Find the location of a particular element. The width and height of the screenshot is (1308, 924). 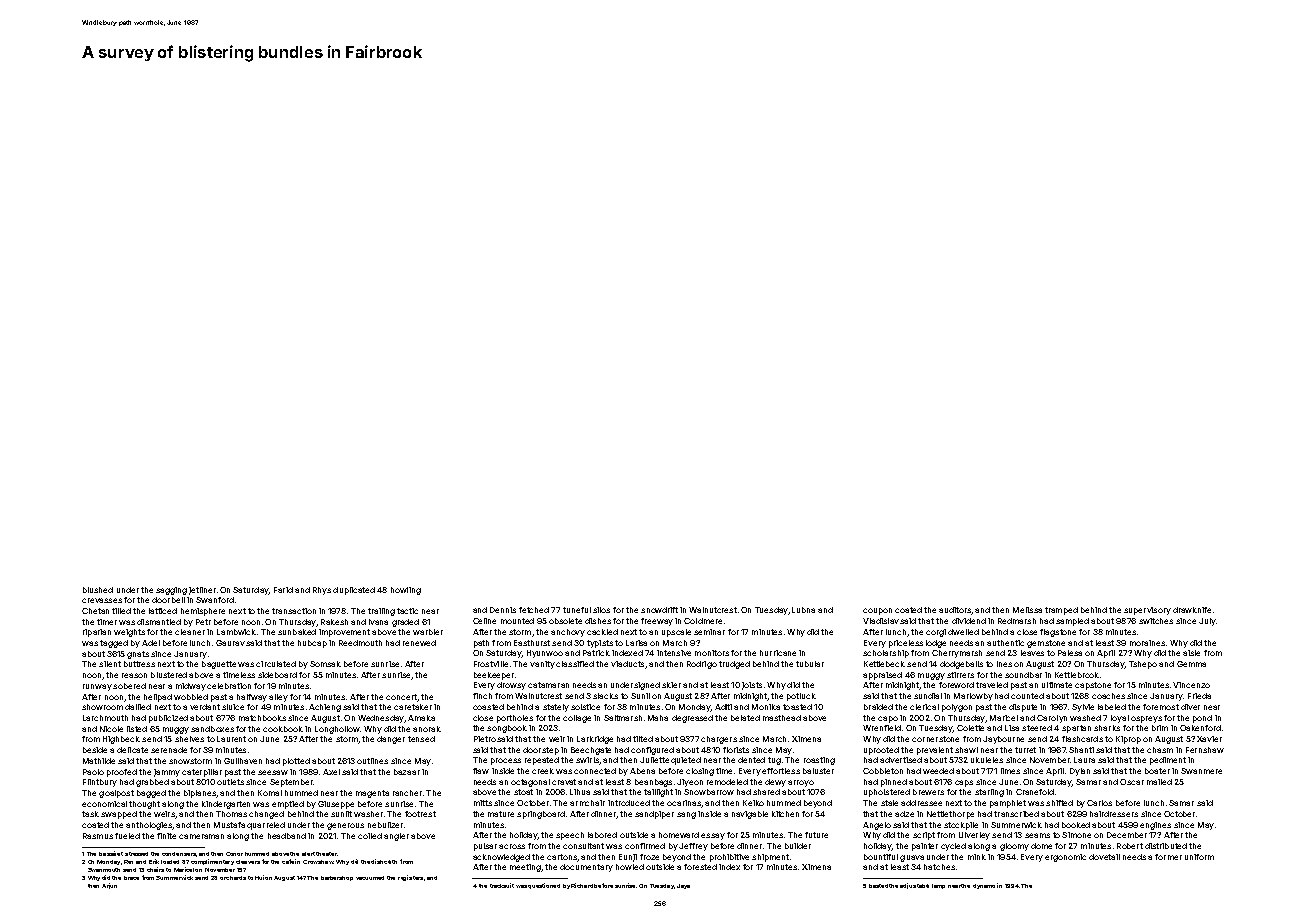

uniform is located at coordinates (1199, 857).
